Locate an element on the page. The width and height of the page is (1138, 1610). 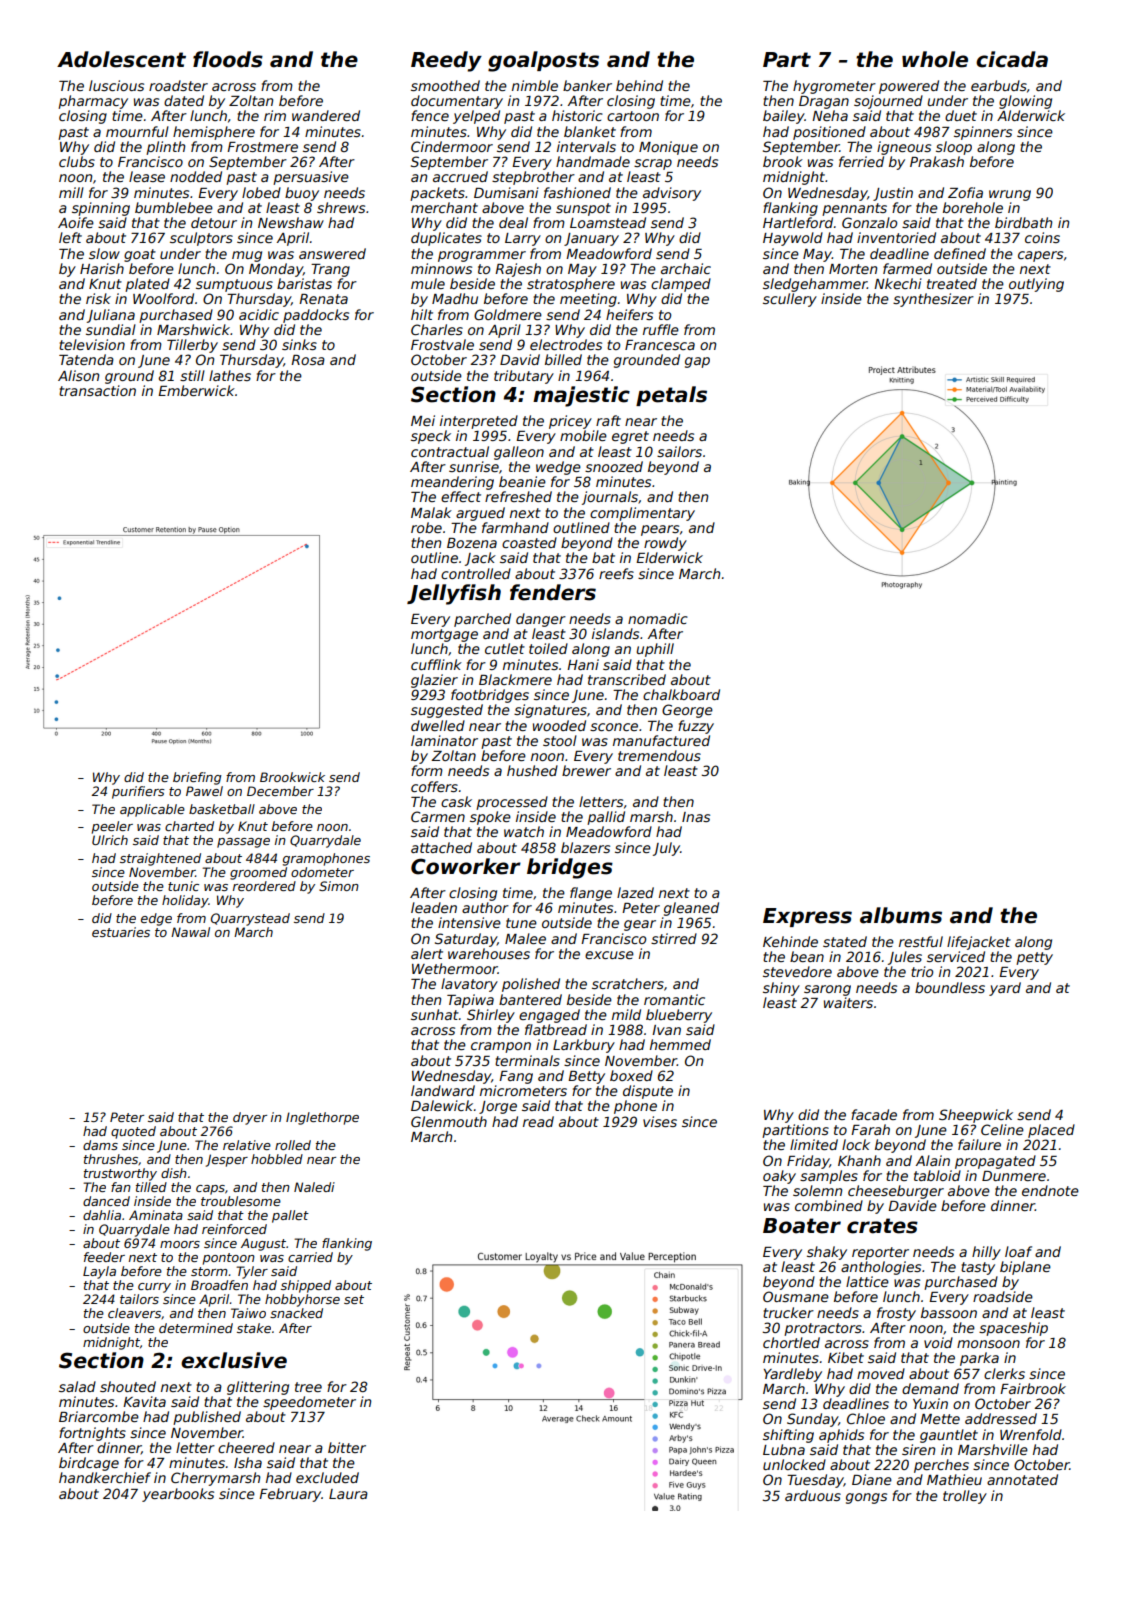
Laura is located at coordinates (348, 1494).
